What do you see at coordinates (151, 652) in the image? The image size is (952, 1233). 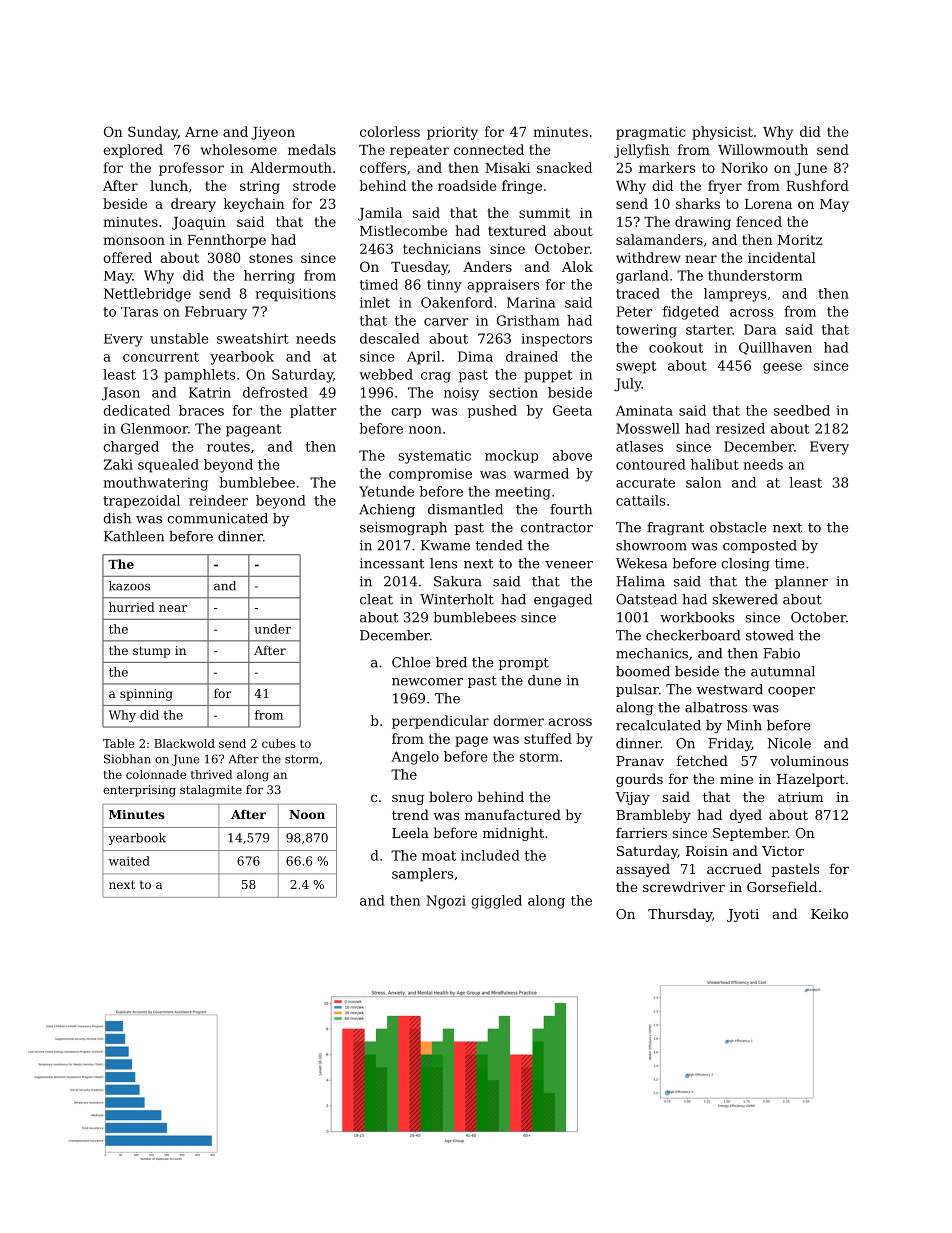 I see `stump` at bounding box center [151, 652].
